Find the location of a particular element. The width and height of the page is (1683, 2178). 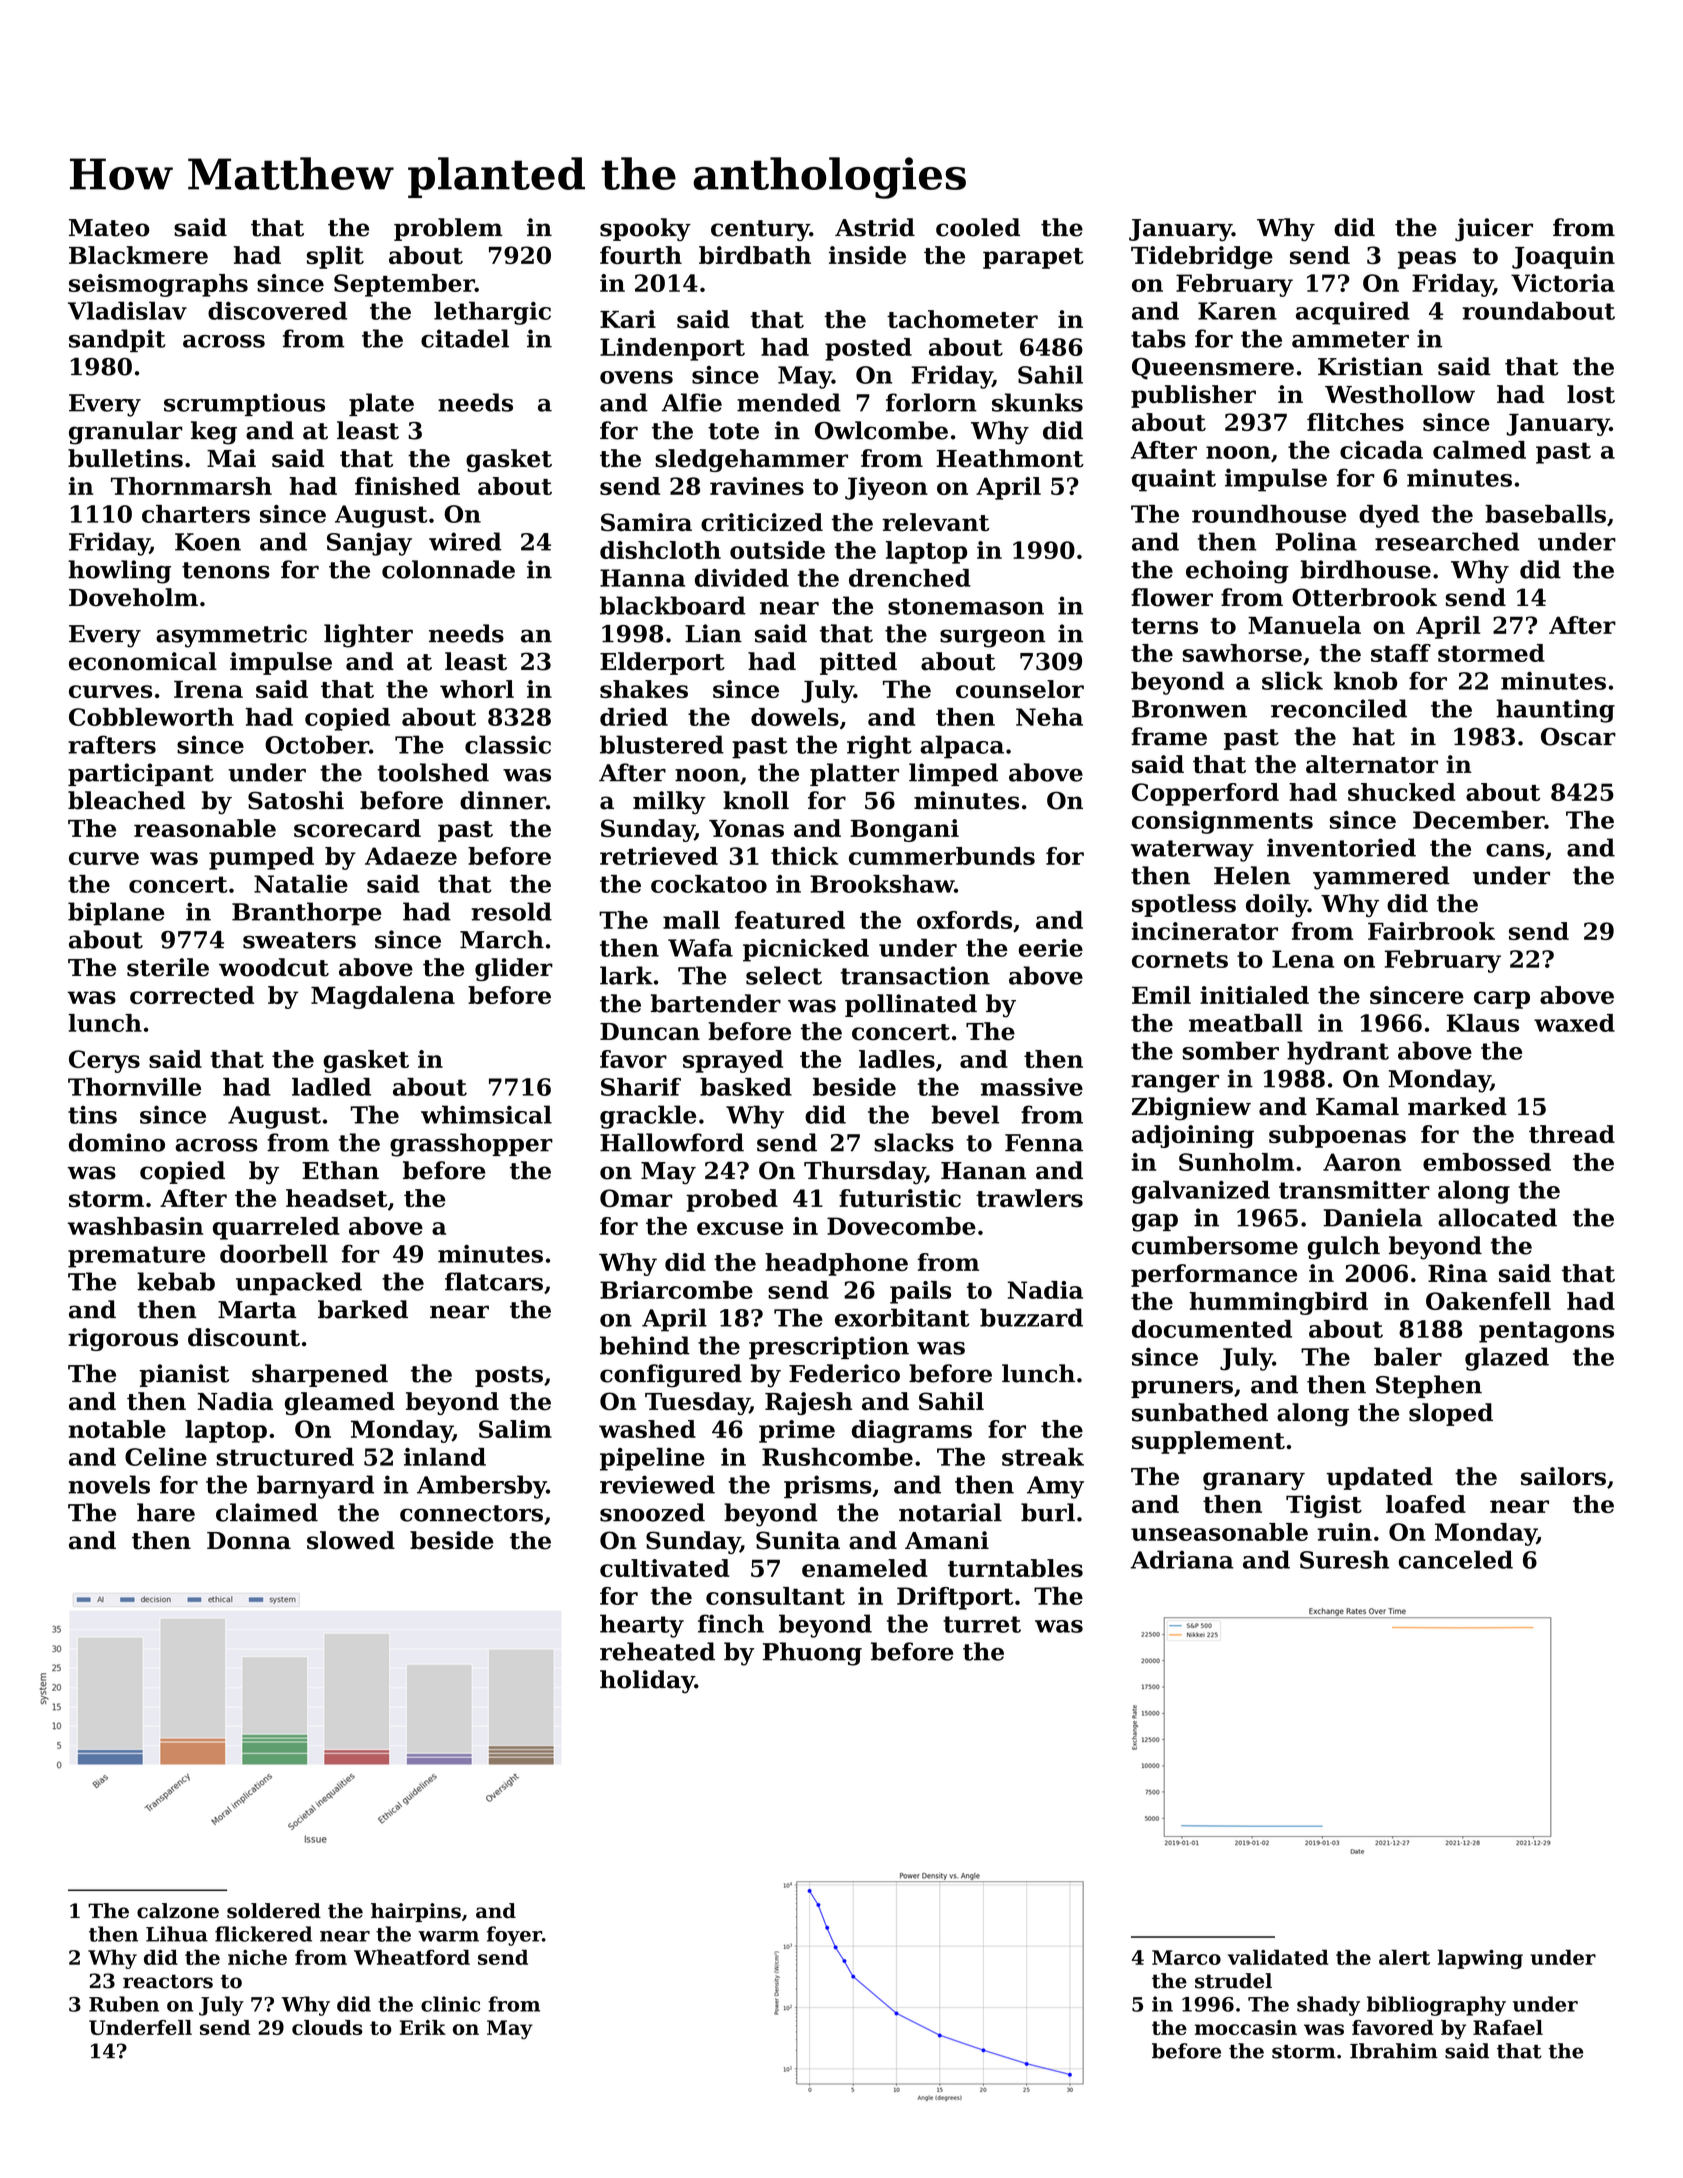

reactors is located at coordinates (168, 1981).
